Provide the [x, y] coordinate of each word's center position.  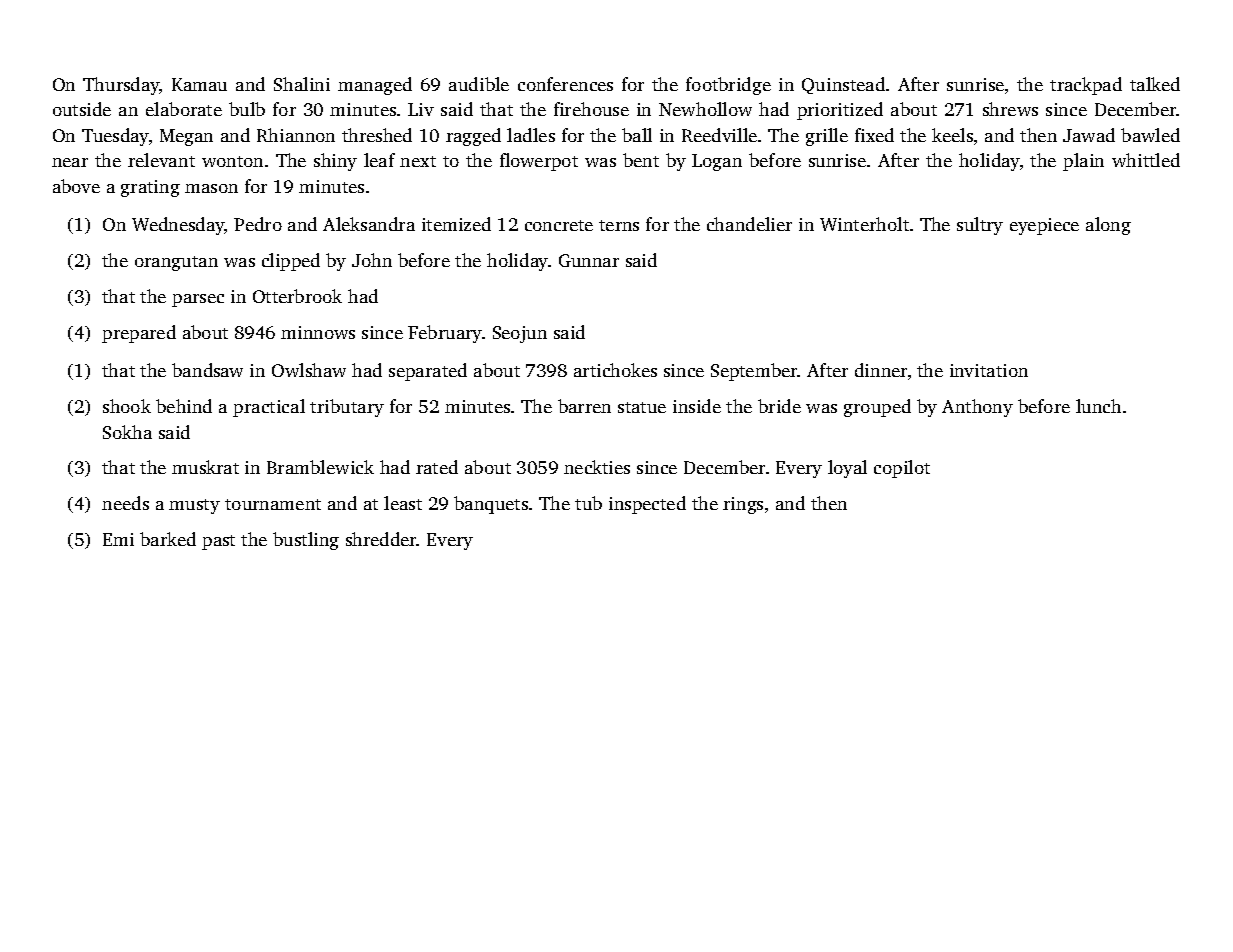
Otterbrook [297, 296]
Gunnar [589, 260]
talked [1155, 84]
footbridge [728, 86]
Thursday [121, 86]
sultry [980, 226]
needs [125, 503]
